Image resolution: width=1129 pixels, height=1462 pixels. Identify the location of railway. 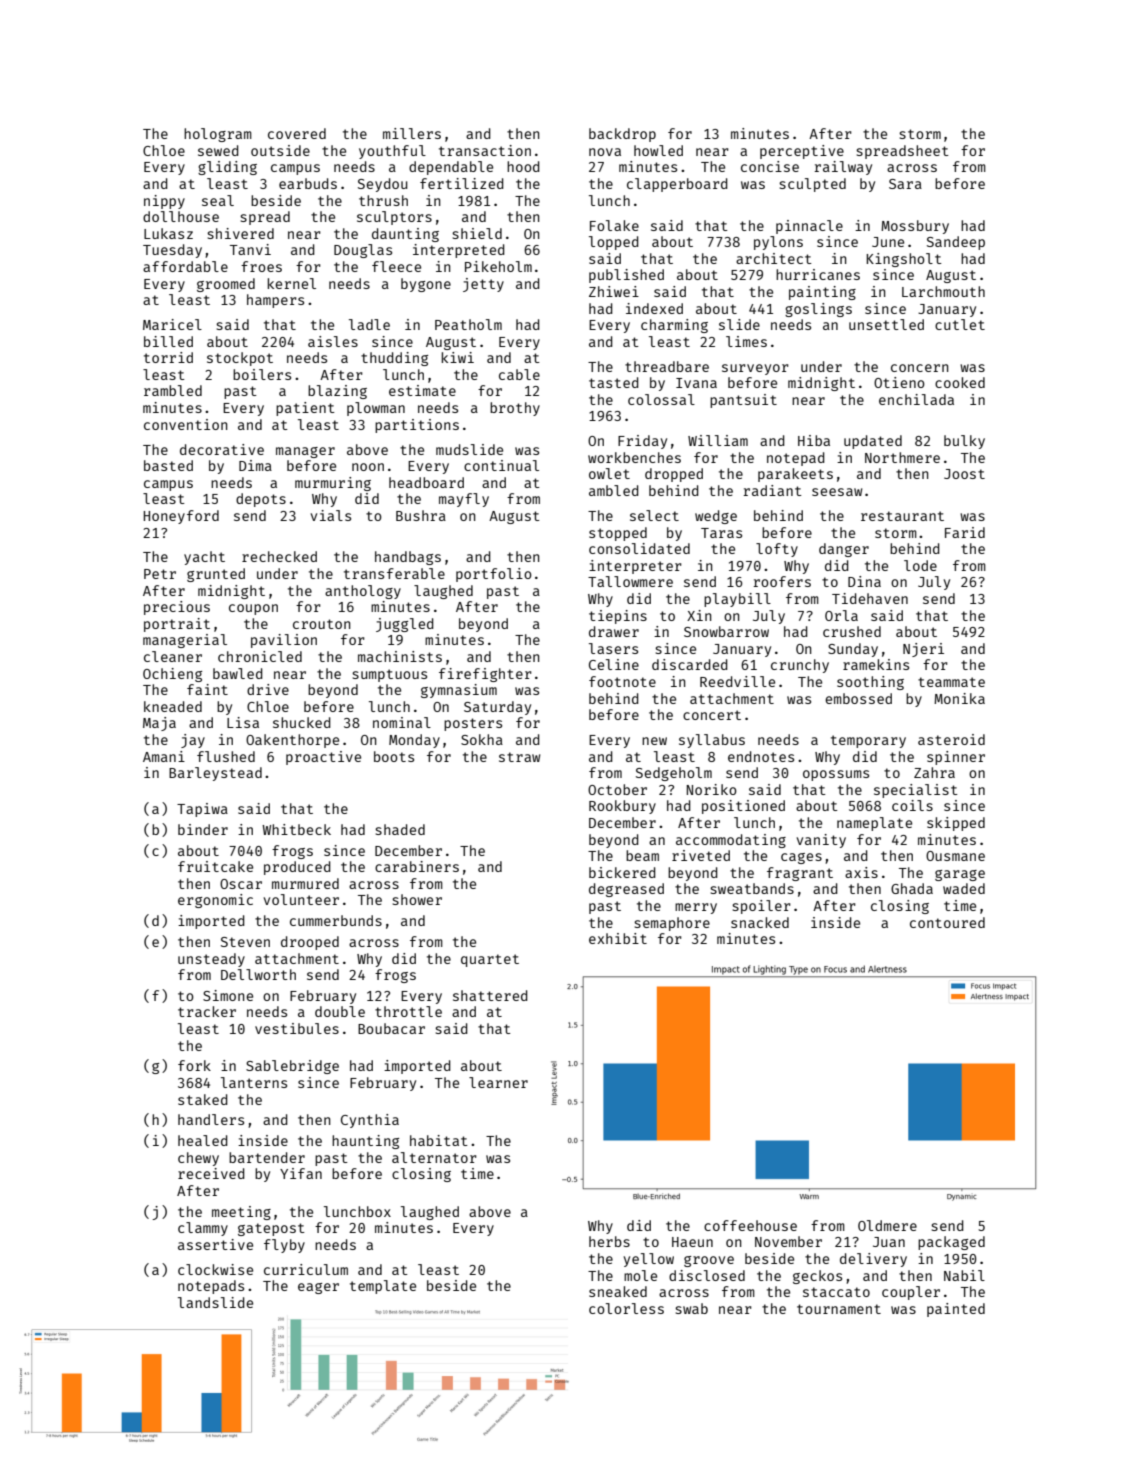
(843, 168).
